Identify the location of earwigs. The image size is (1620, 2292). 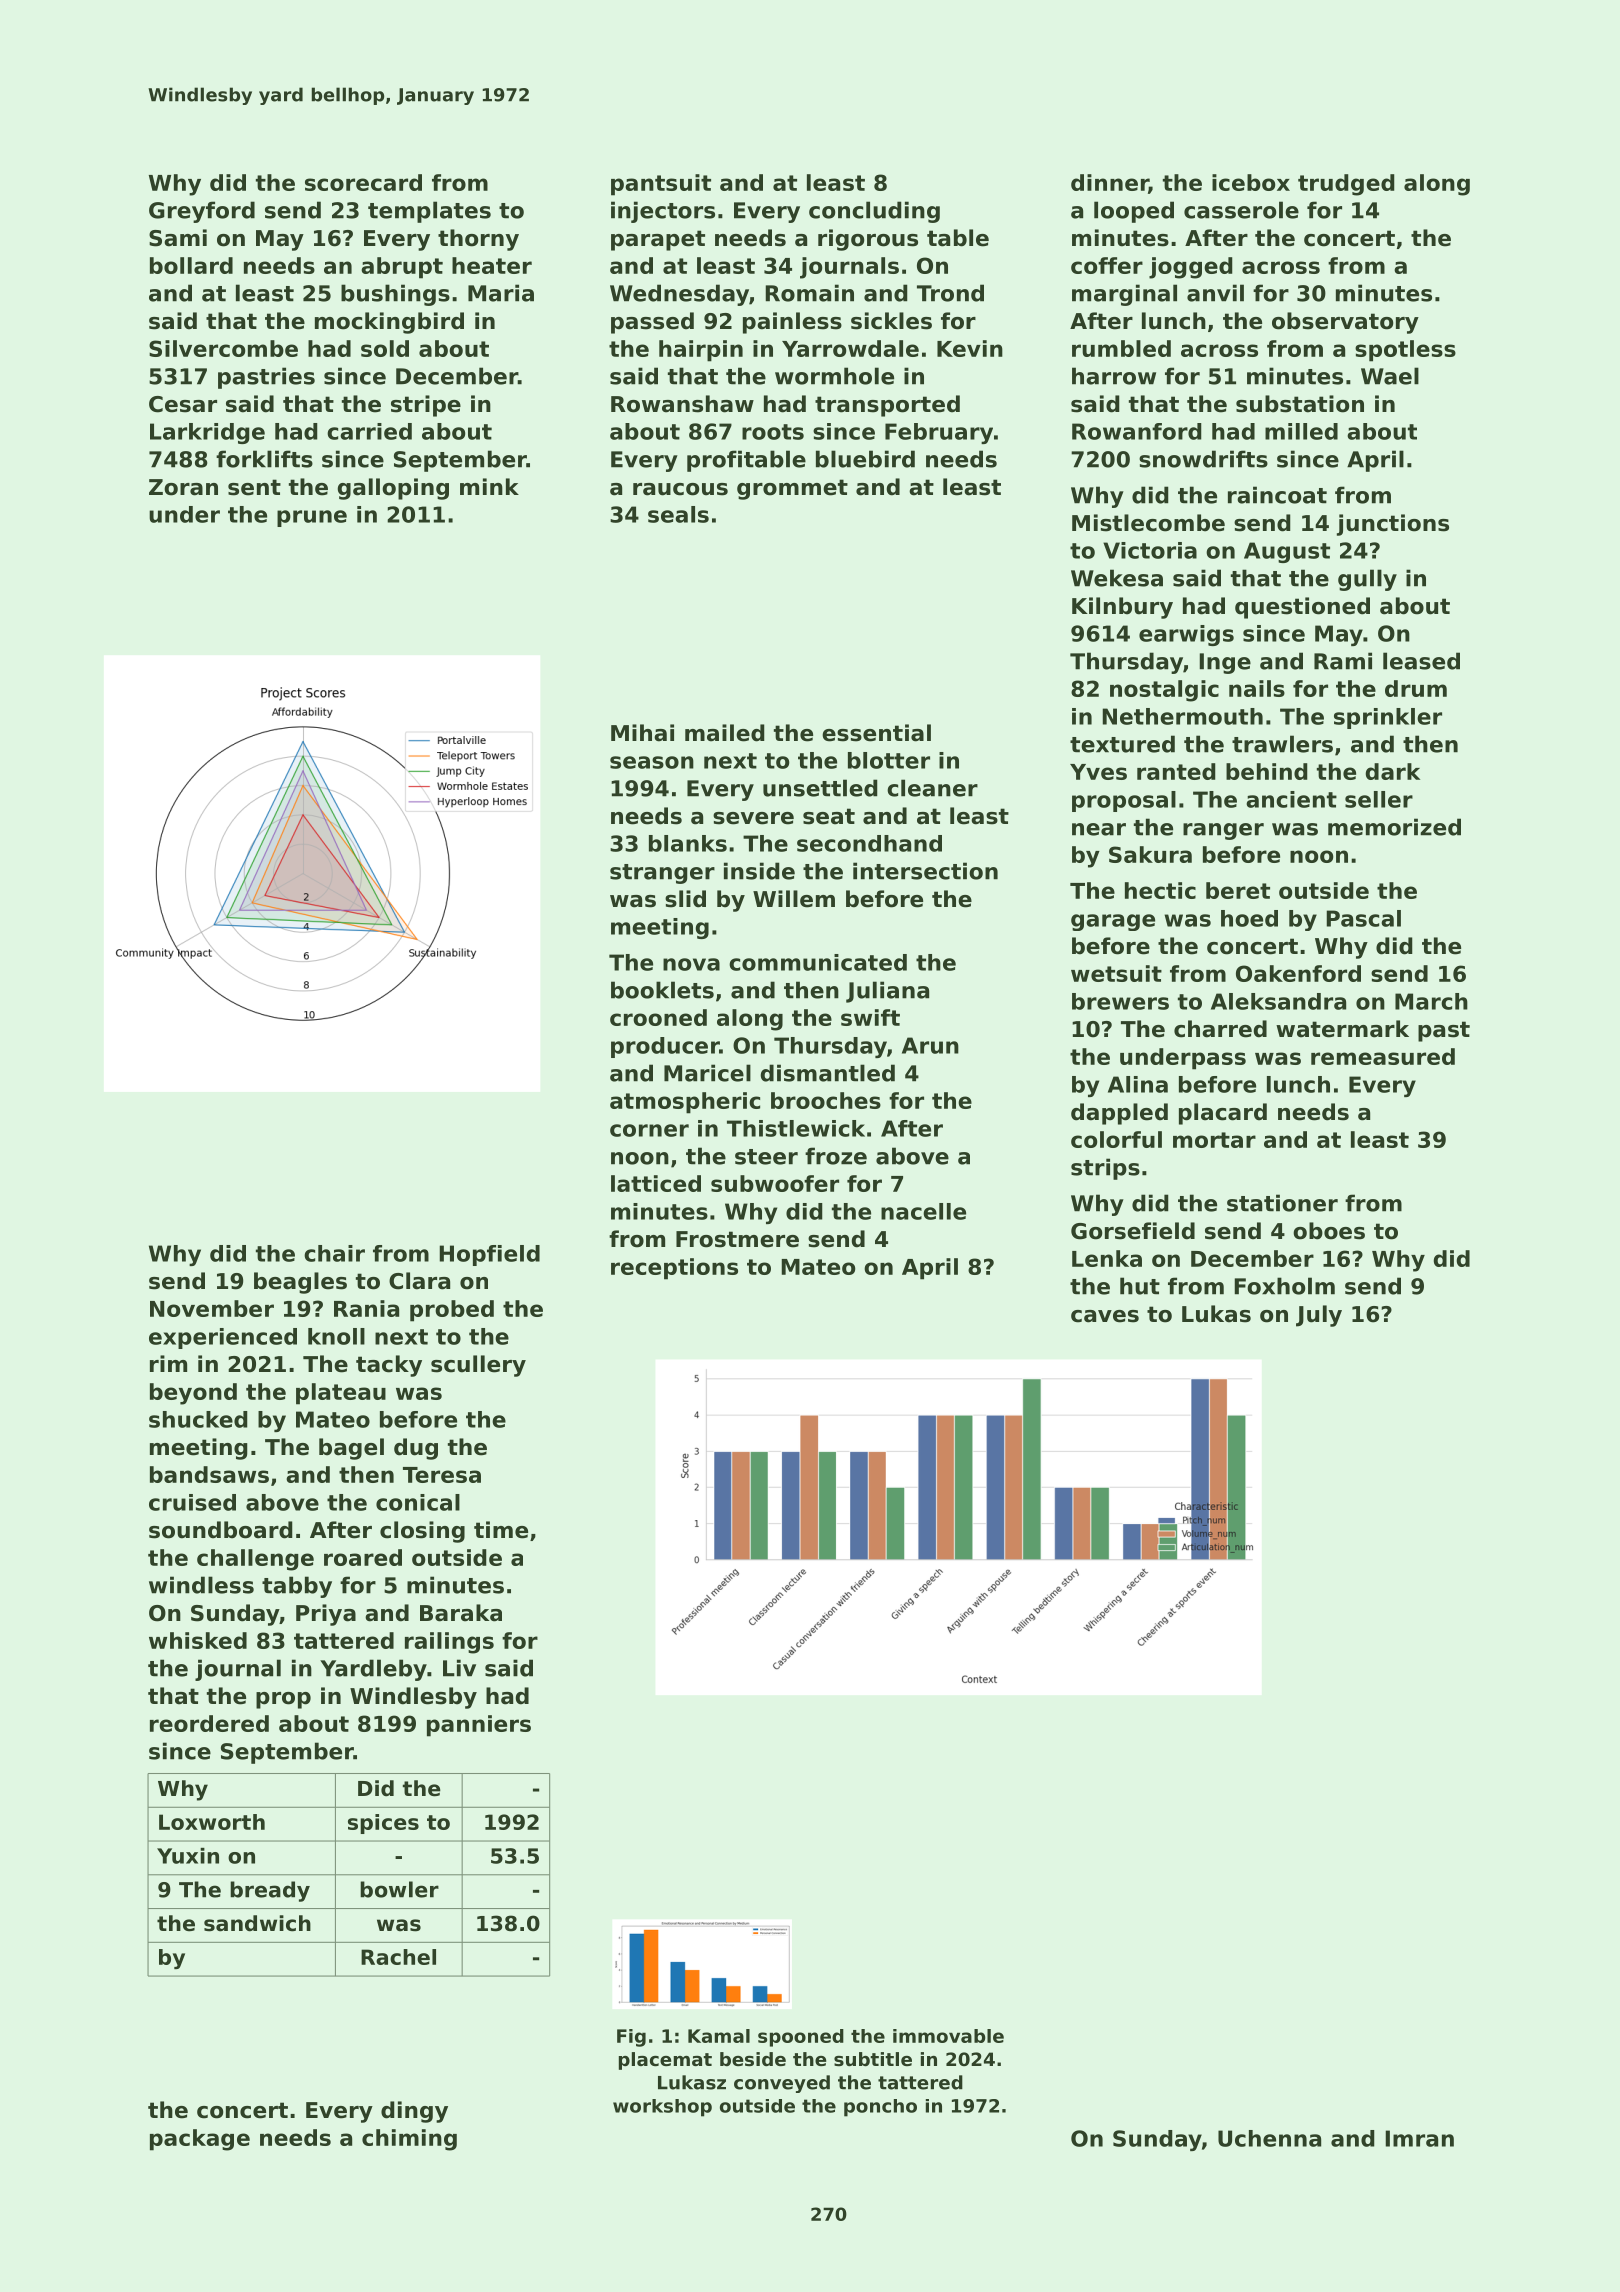
(1186, 635).
